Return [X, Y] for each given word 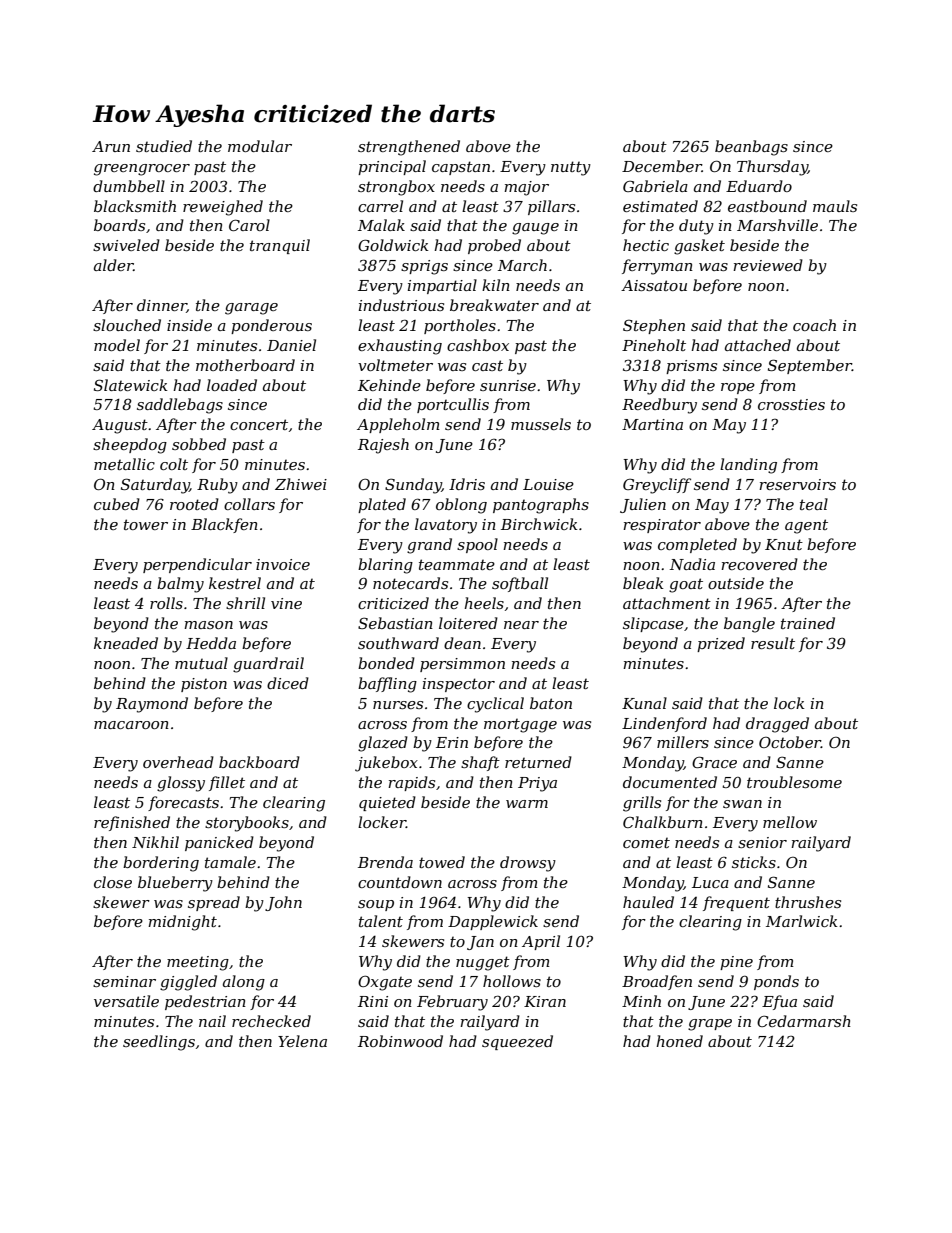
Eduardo [759, 186]
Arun [111, 146]
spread [214, 903]
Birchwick [539, 524]
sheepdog [130, 446]
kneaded [126, 643]
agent [806, 526]
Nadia [692, 564]
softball [520, 584]
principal [392, 167]
